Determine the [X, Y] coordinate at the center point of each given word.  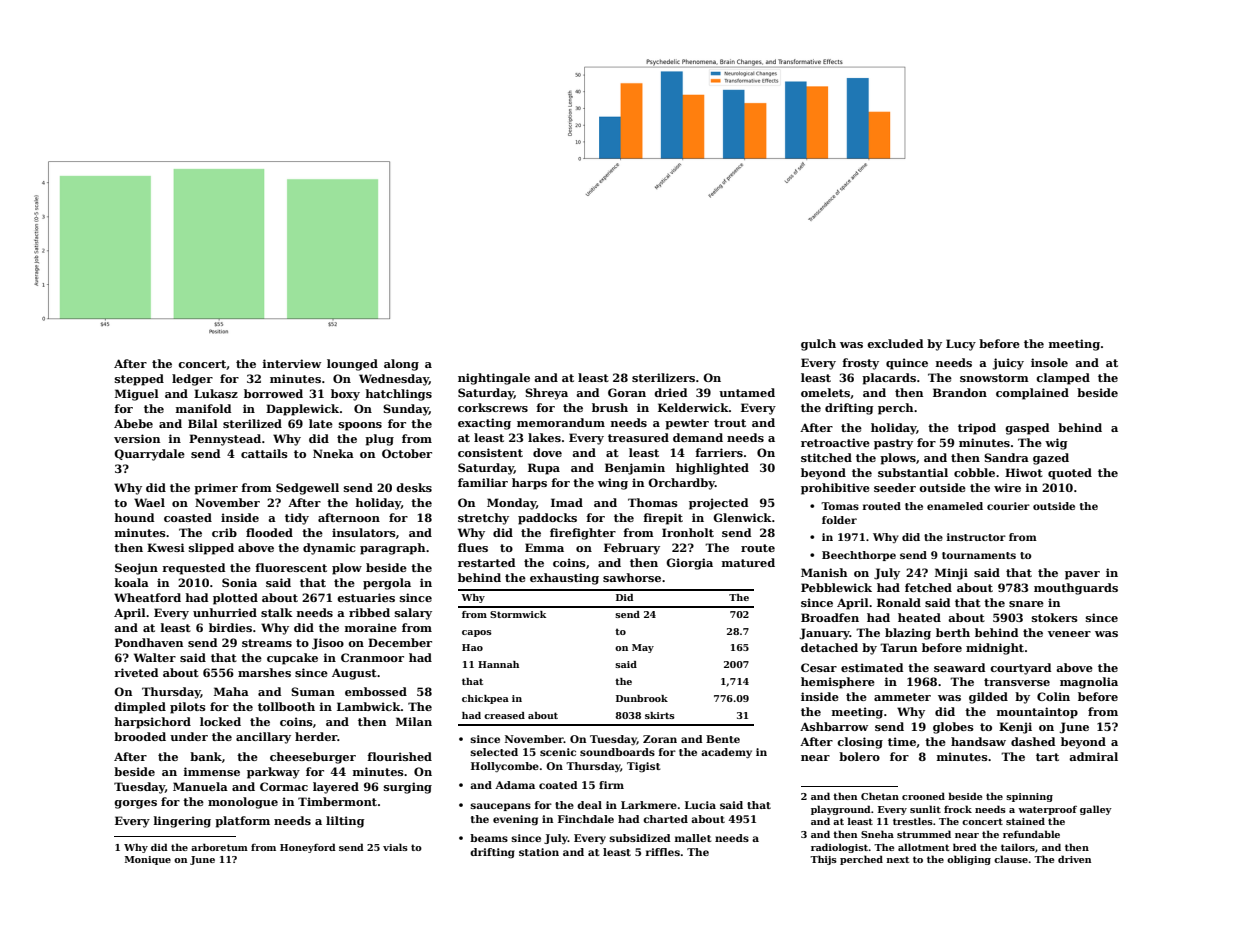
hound [135, 517]
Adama [515, 785]
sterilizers [663, 377]
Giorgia [689, 564]
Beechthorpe [859, 556]
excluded [895, 343]
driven [1074, 859]
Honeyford [308, 848]
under [189, 736]
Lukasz [216, 393]
